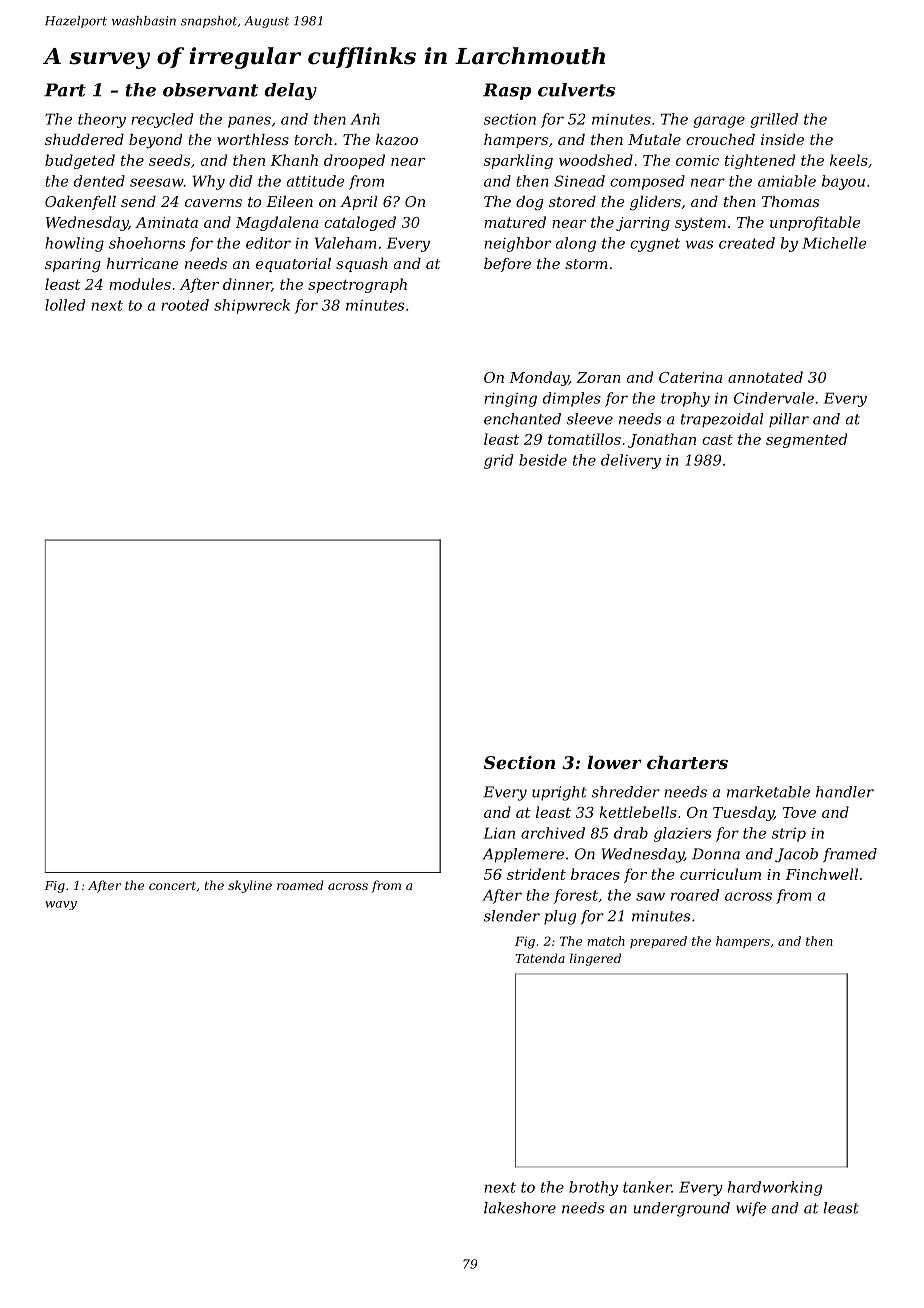 This page has width=924, height=1308. I want to click on delay, so click(290, 91).
